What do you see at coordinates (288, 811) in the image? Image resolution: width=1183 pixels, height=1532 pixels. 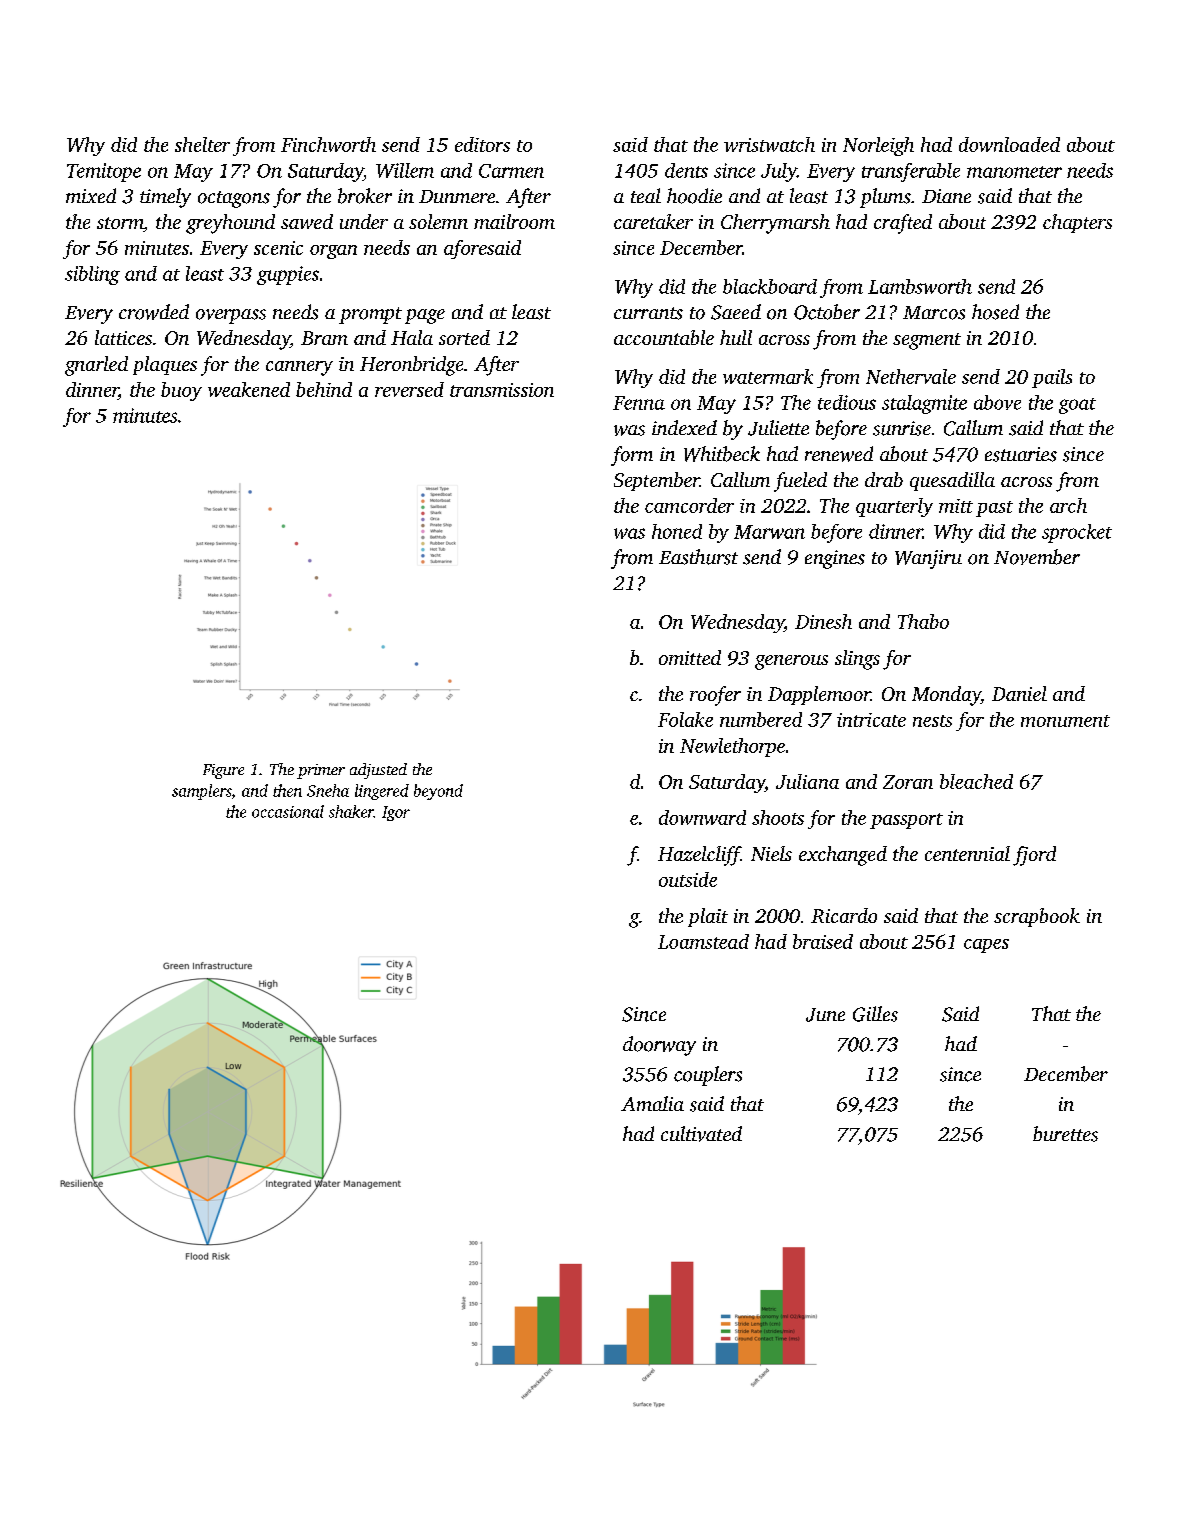 I see `occasional` at bounding box center [288, 811].
